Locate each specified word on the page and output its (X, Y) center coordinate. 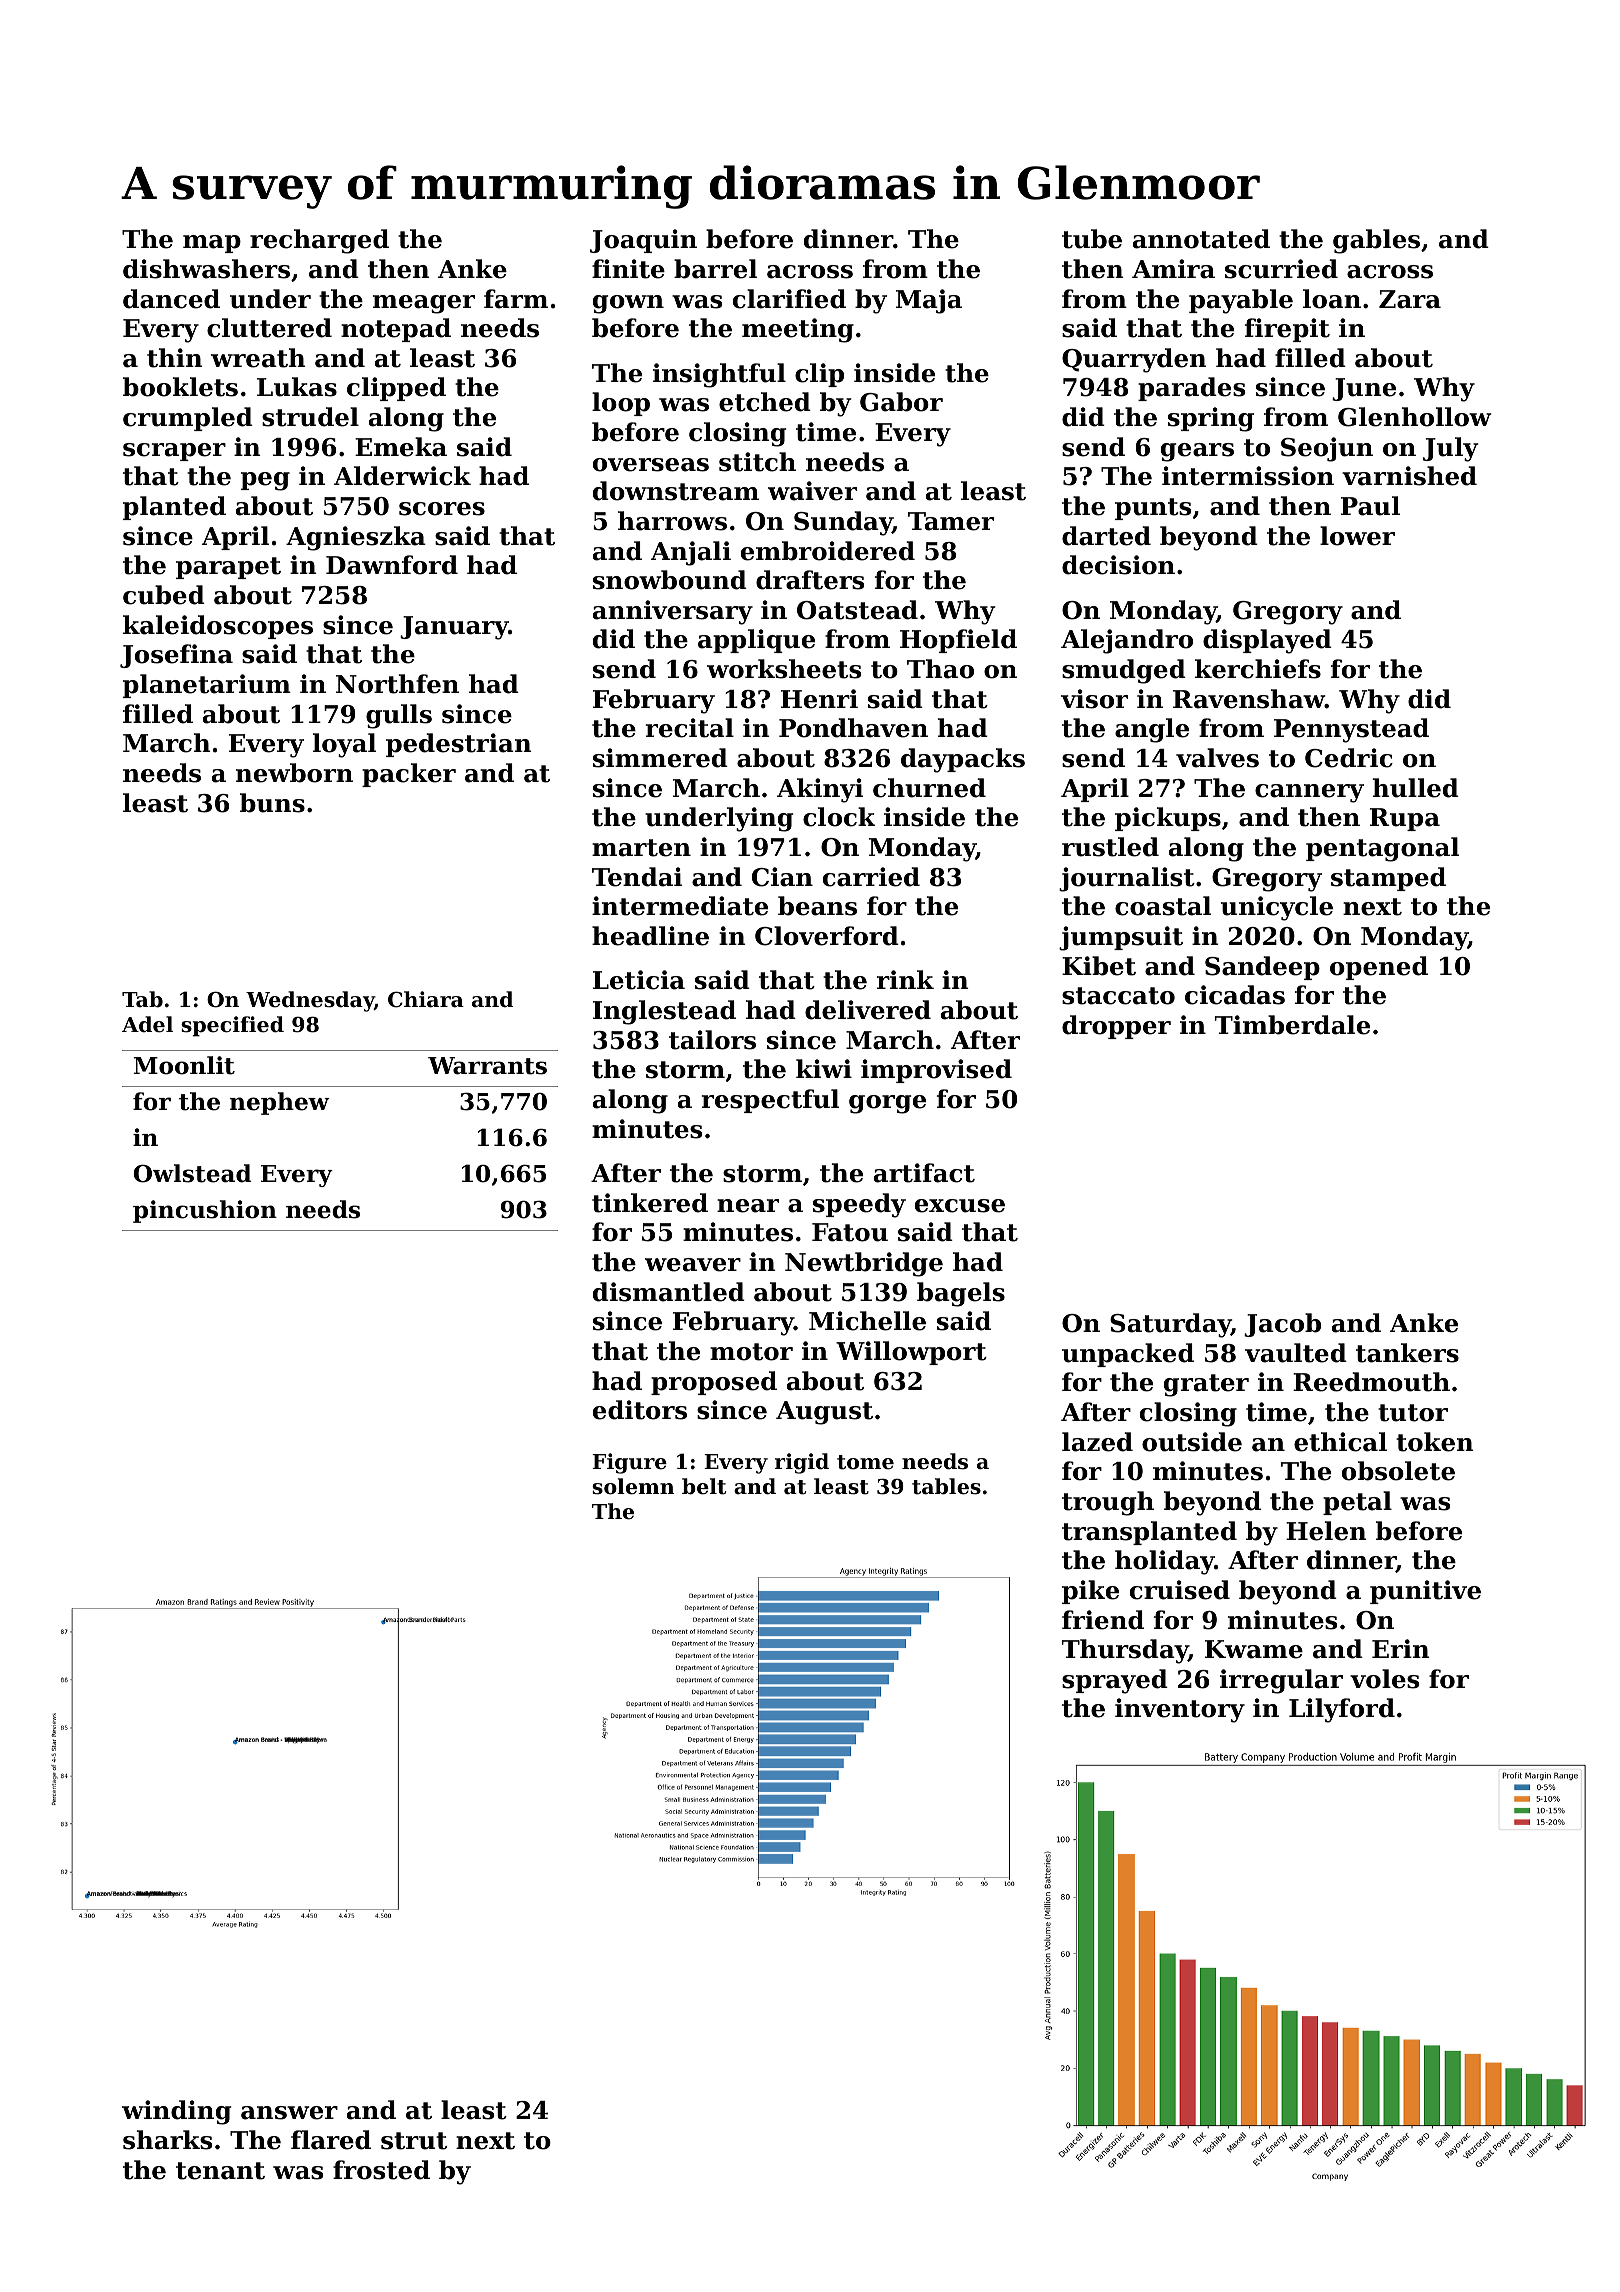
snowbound (670, 580)
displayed (1267, 641)
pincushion (205, 1211)
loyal (344, 745)
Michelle (867, 1321)
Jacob (1282, 1325)
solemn (633, 1486)
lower (1357, 536)
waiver (812, 491)
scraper (174, 452)
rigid (802, 1463)
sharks (167, 2140)
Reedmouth (1371, 1382)
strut (414, 2141)
